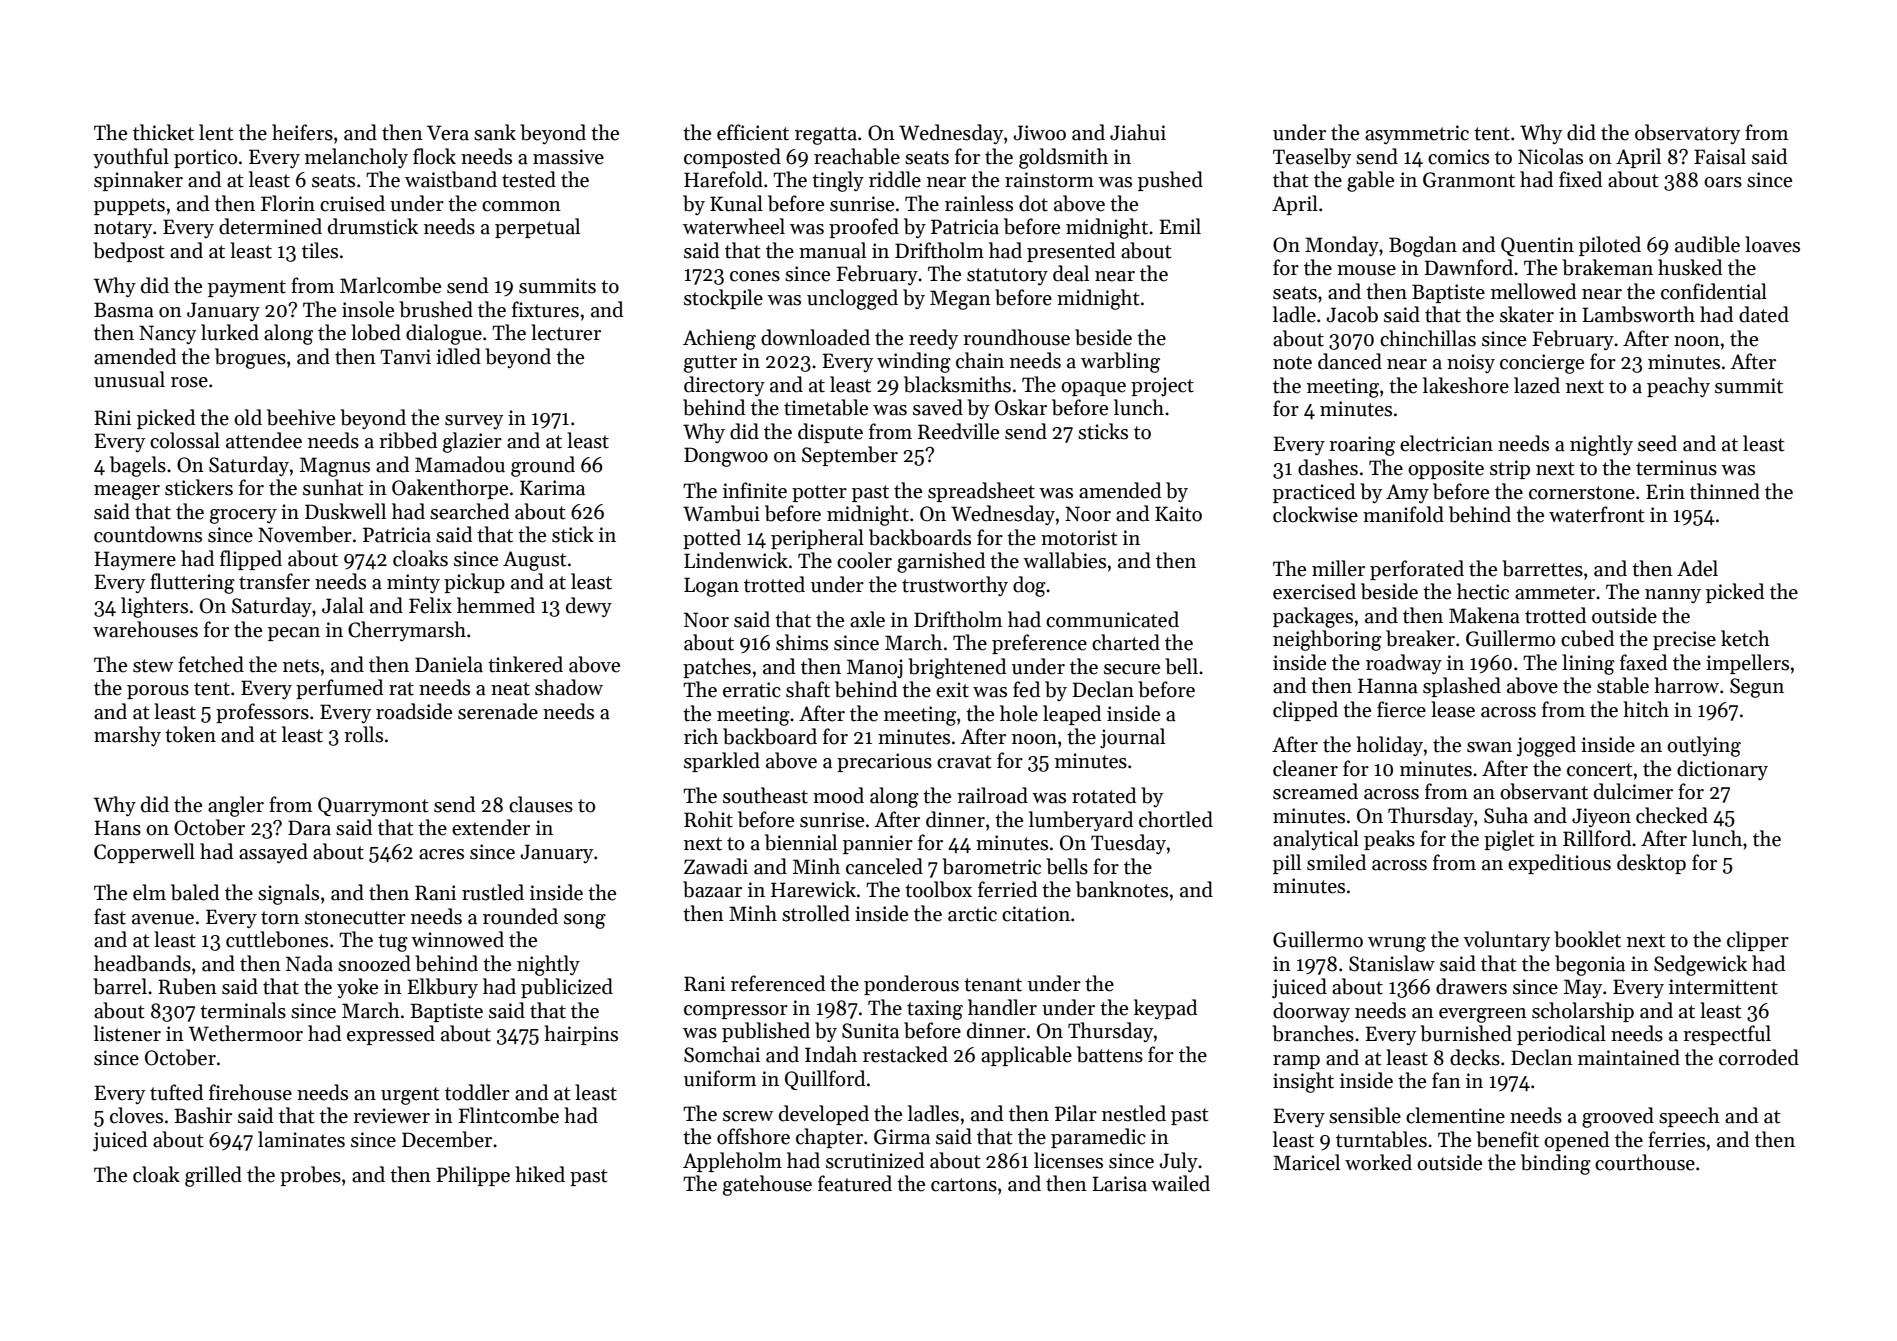 The image size is (1897, 1341). What do you see at coordinates (1039, 133) in the image?
I see `Jiwoo` at bounding box center [1039, 133].
